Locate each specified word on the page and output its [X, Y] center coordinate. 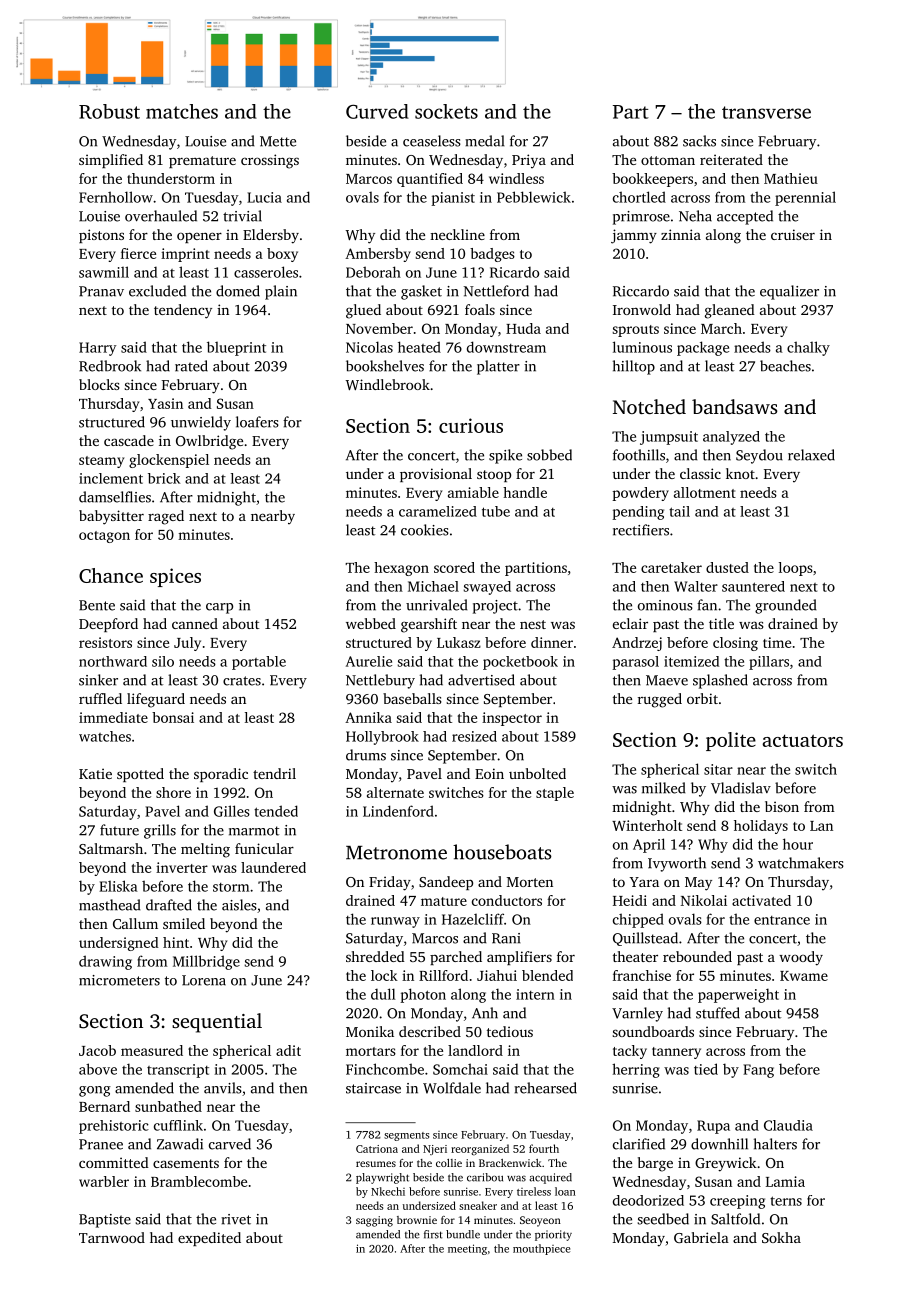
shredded [375, 956]
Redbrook [110, 366]
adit [288, 1050]
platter [498, 367]
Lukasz [459, 642]
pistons [101, 236]
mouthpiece [541, 1249]
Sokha [781, 1237]
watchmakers [801, 863]
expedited [209, 1239]
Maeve [667, 680]
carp [219, 608]
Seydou [759, 456]
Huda [523, 328]
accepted [745, 217]
